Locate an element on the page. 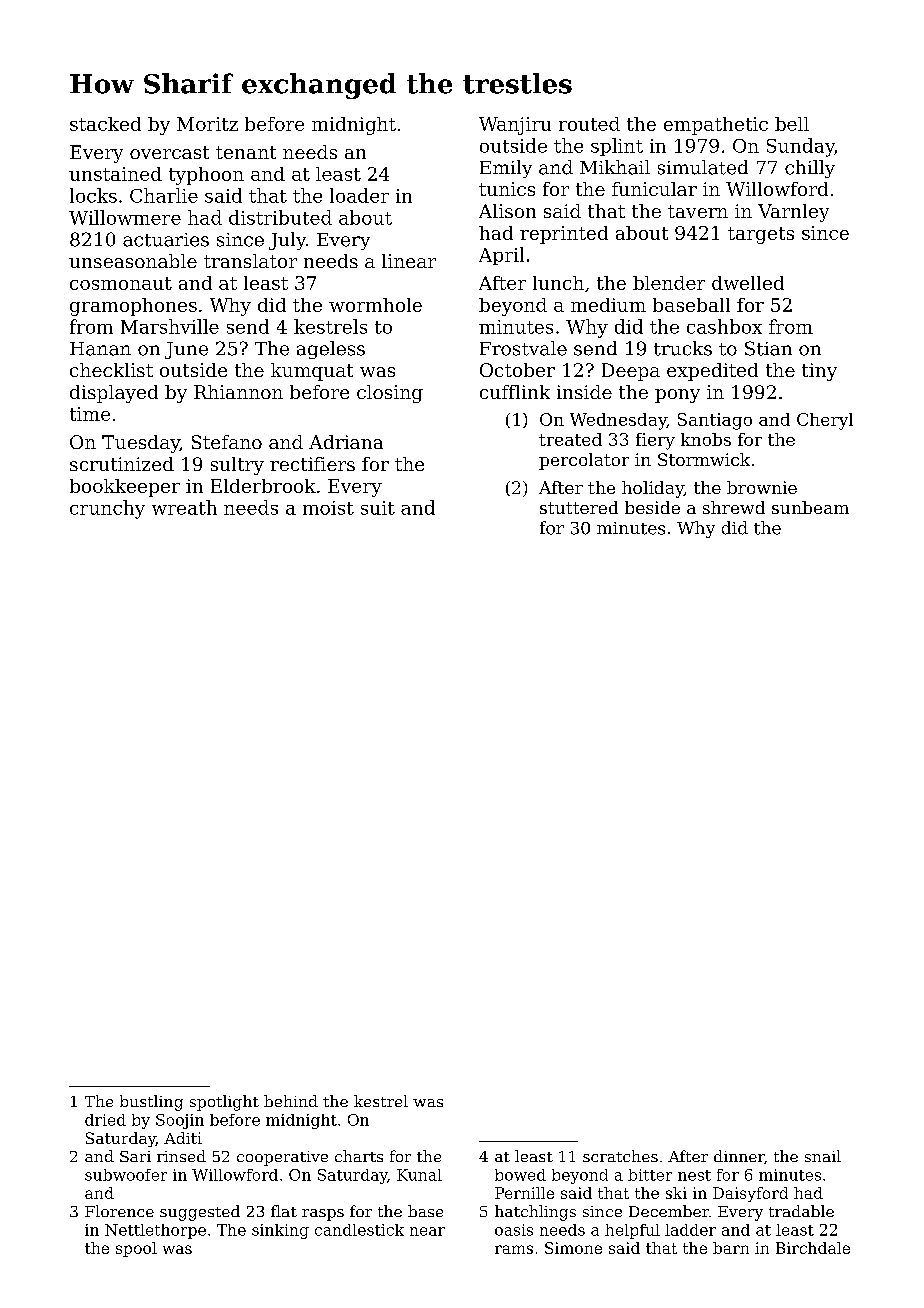 The height and width of the image is (1308, 924). closing is located at coordinates (390, 394).
